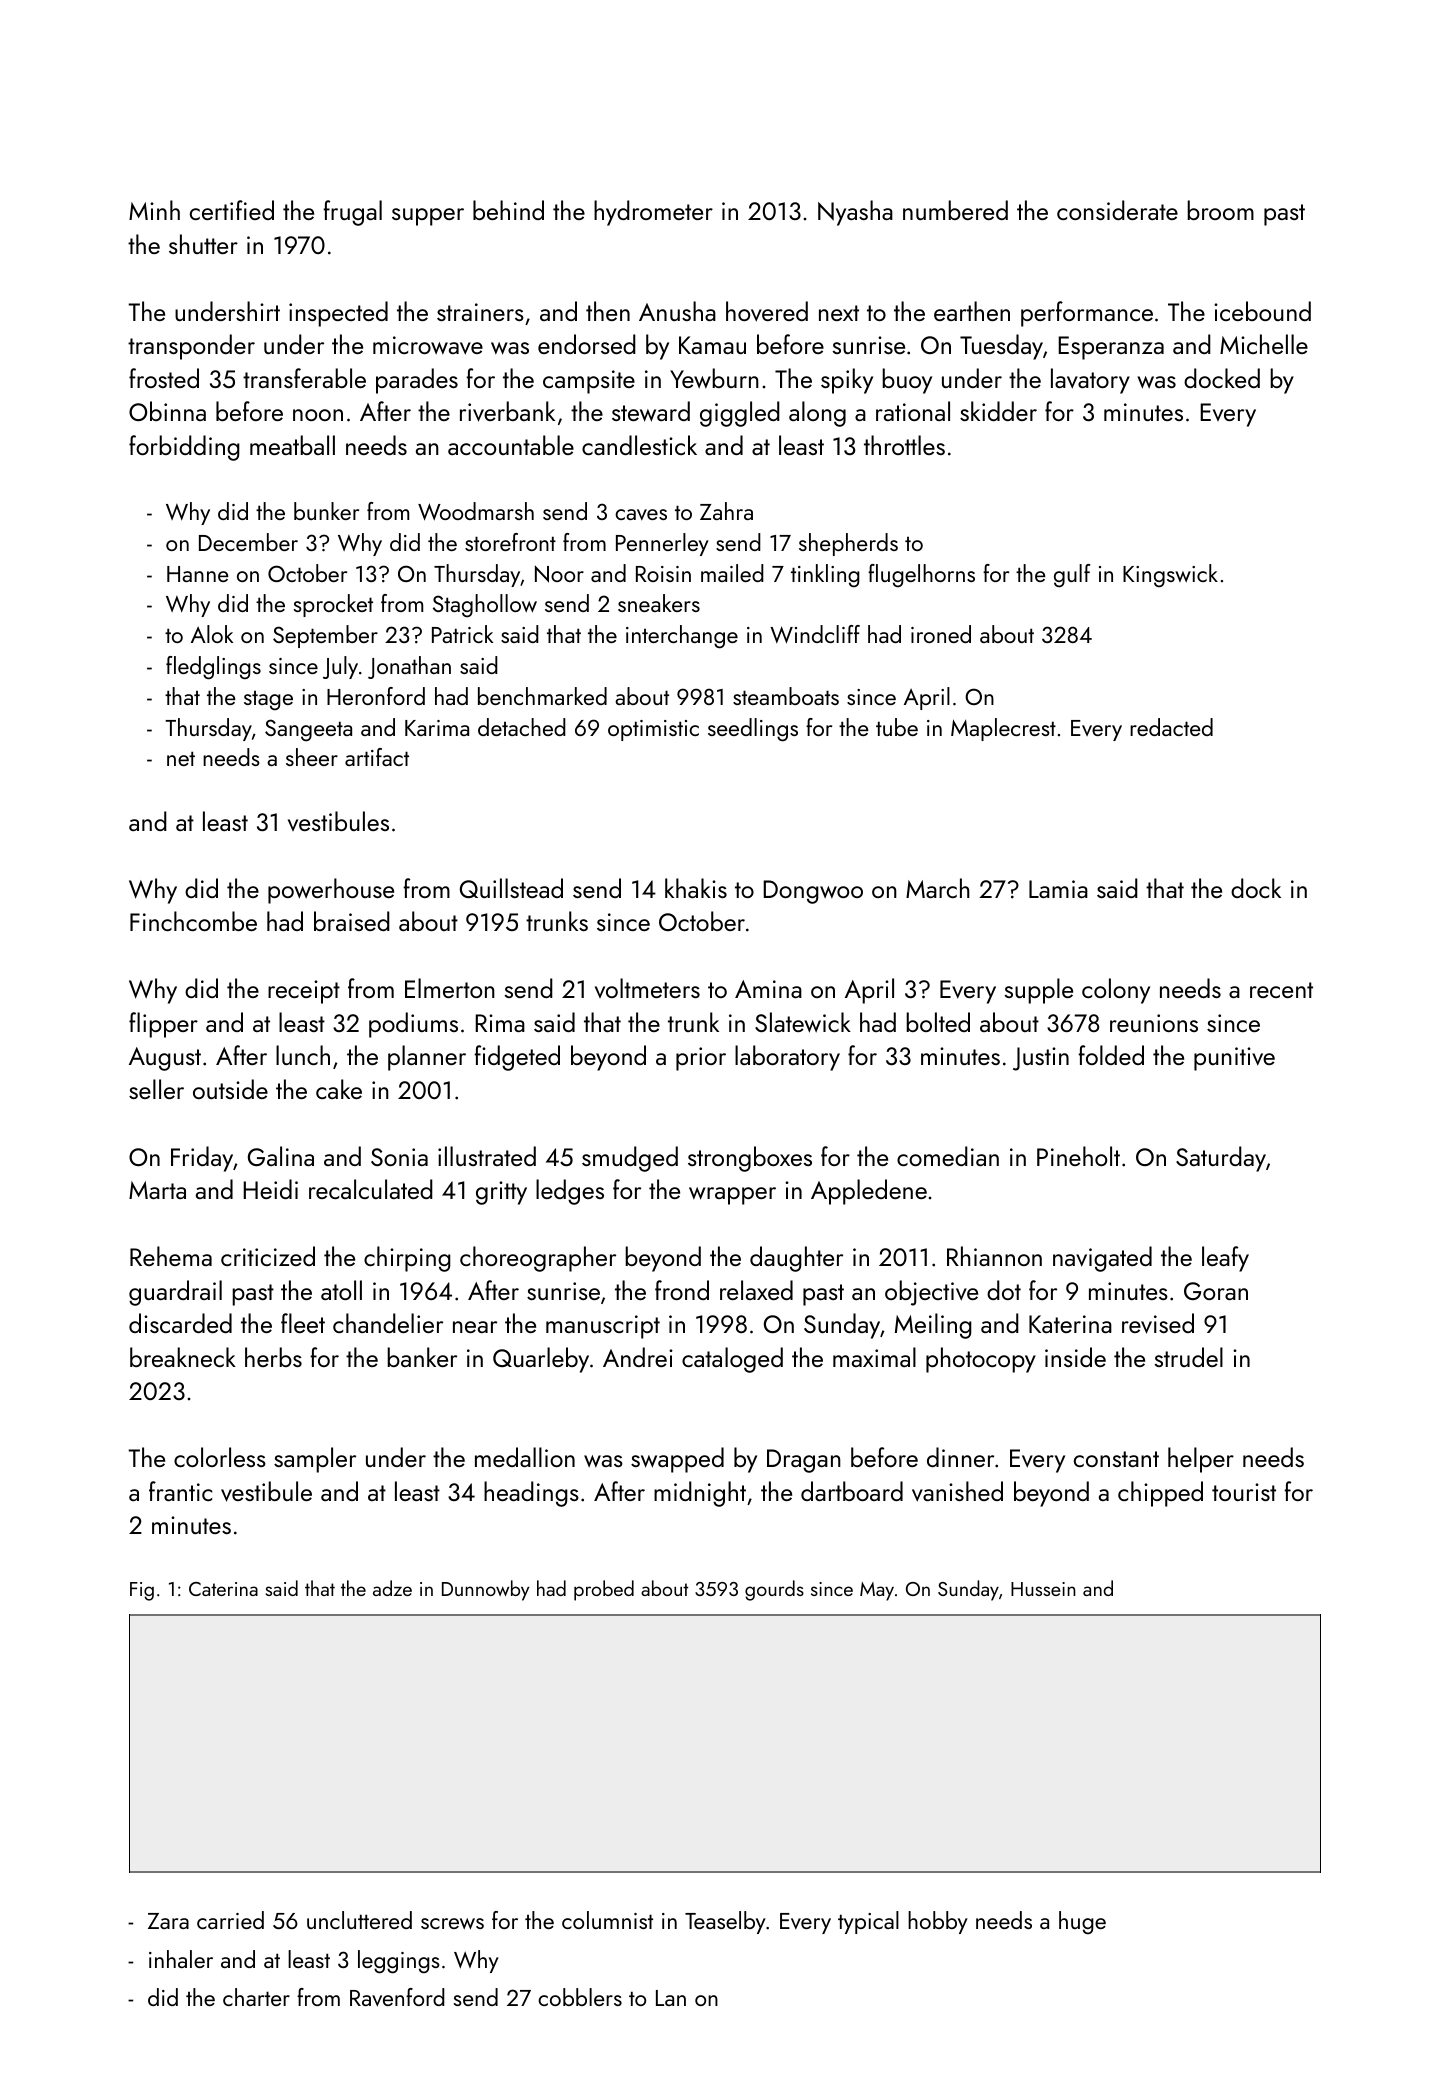 The image size is (1450, 2100). Describe the element at coordinates (352, 213) in the image. I see `frugal` at that location.
